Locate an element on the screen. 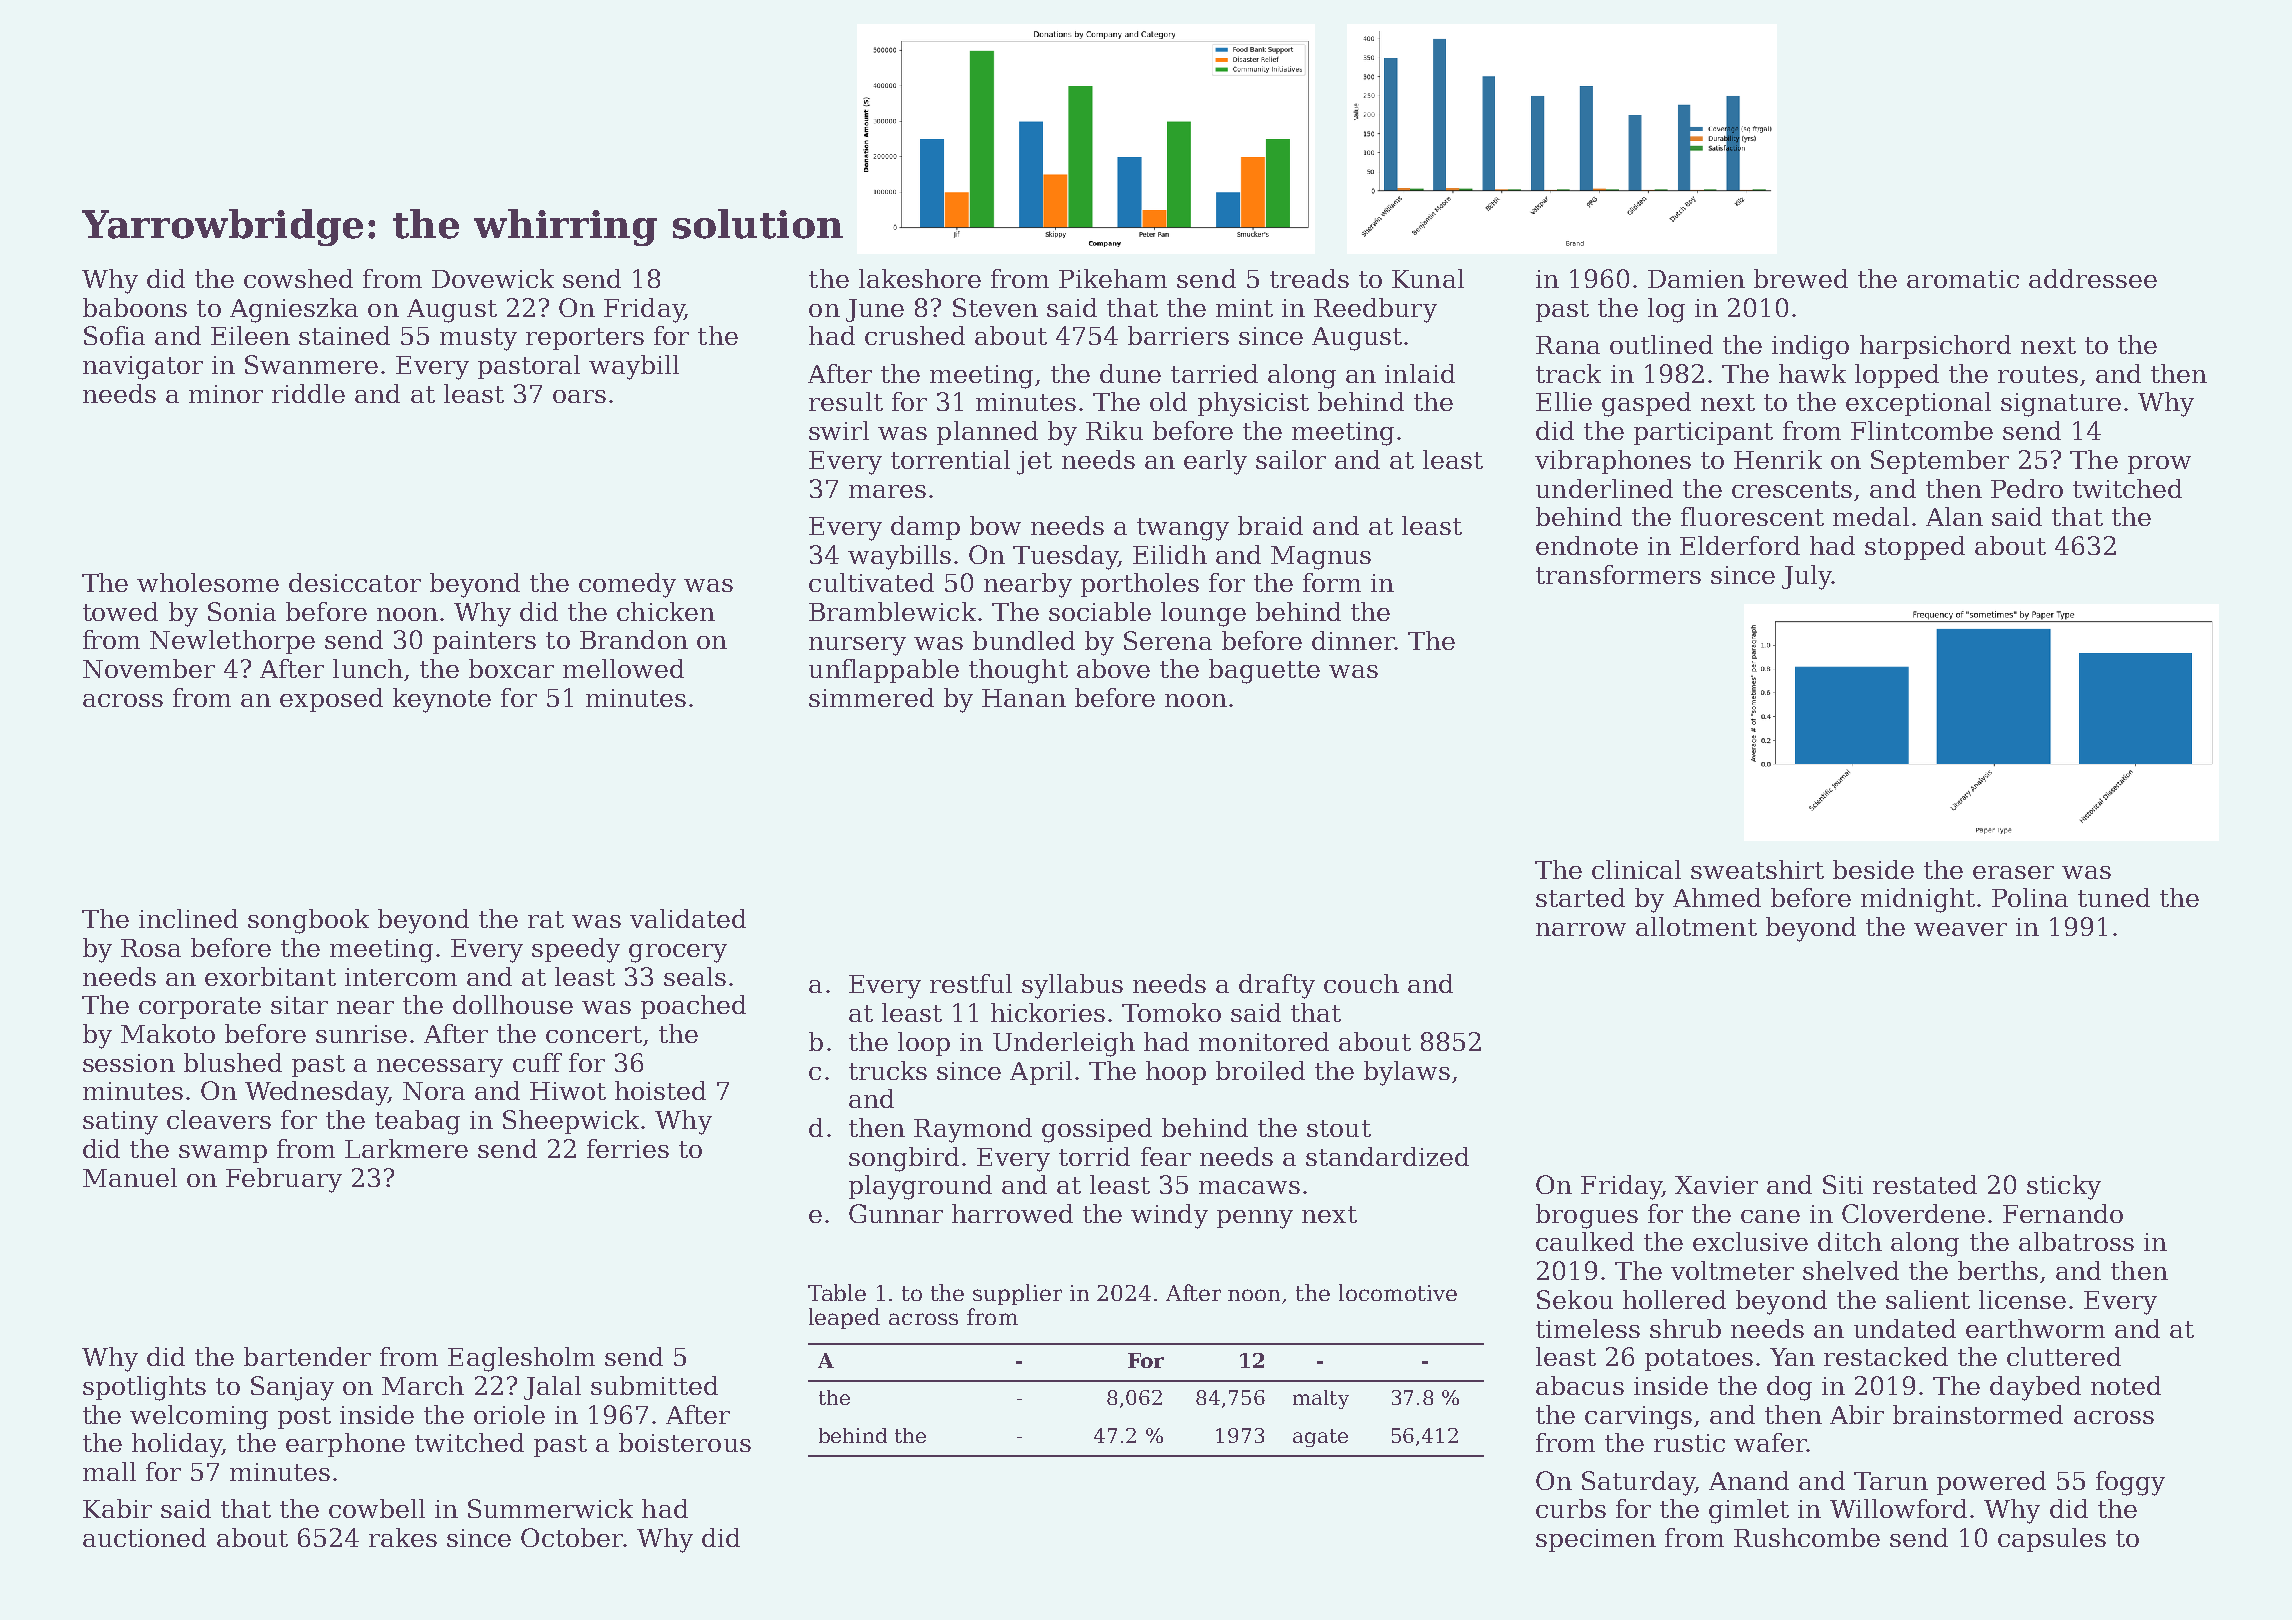 The height and width of the screenshot is (1620, 2292). eraser is located at coordinates (2013, 872).
